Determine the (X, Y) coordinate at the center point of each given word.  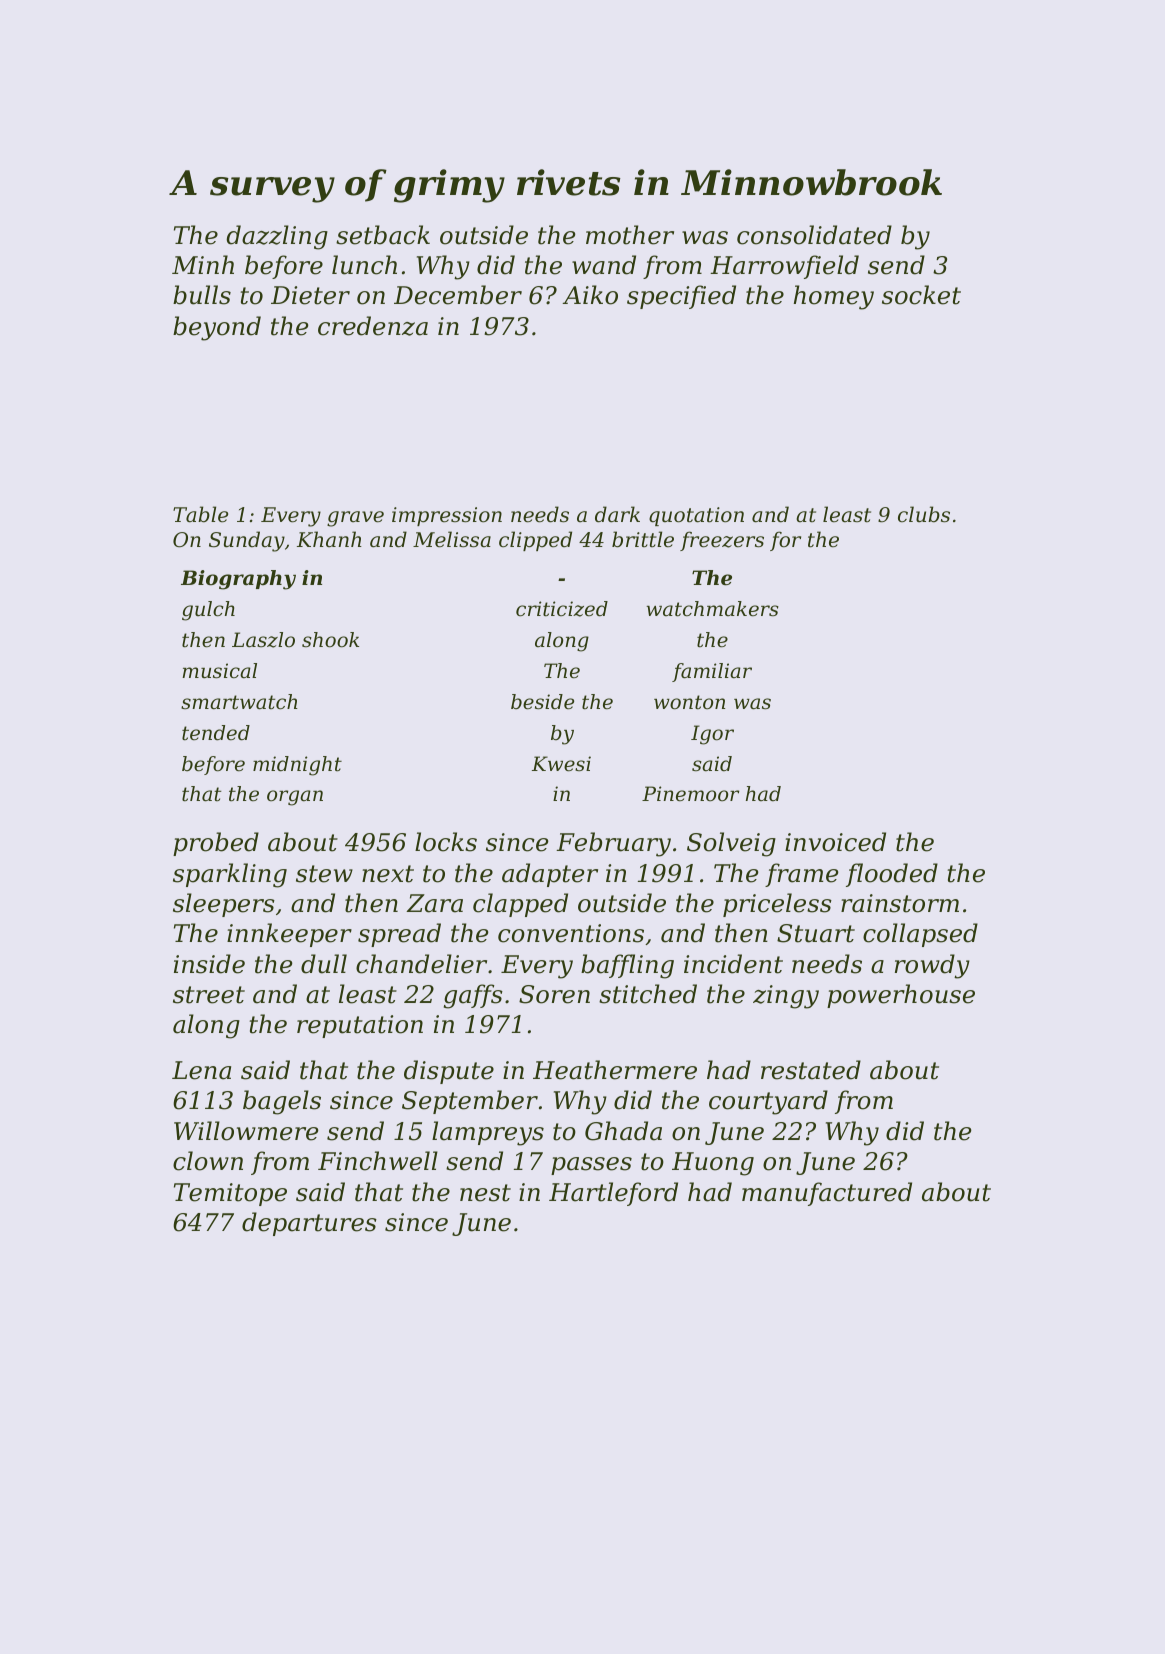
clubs (924, 514)
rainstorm (900, 903)
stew (324, 874)
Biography (238, 580)
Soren (554, 994)
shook (330, 640)
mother (630, 235)
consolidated (814, 235)
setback (383, 235)
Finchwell (378, 1161)
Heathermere (615, 1070)
